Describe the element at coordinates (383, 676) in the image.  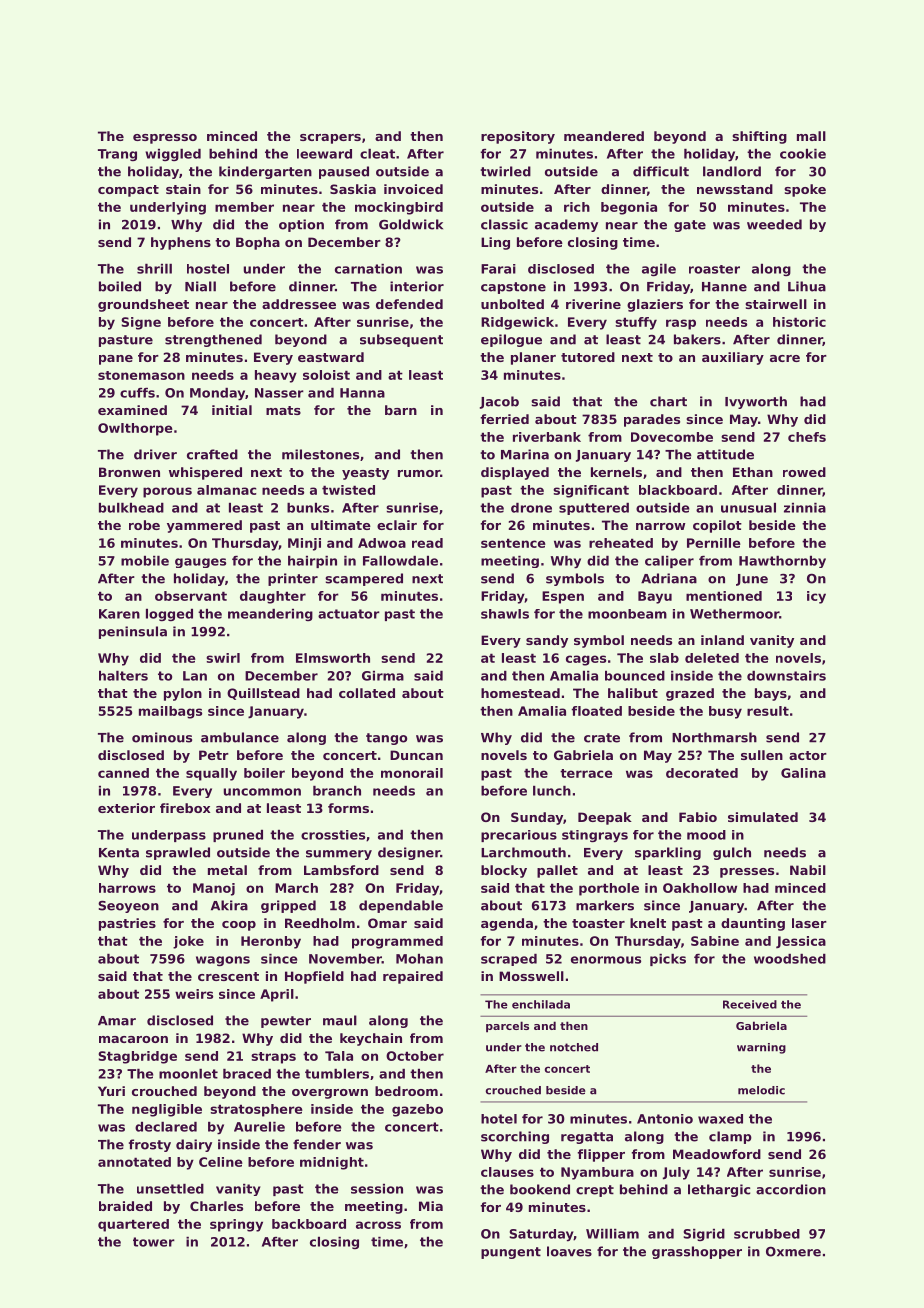
I see `Girma` at that location.
